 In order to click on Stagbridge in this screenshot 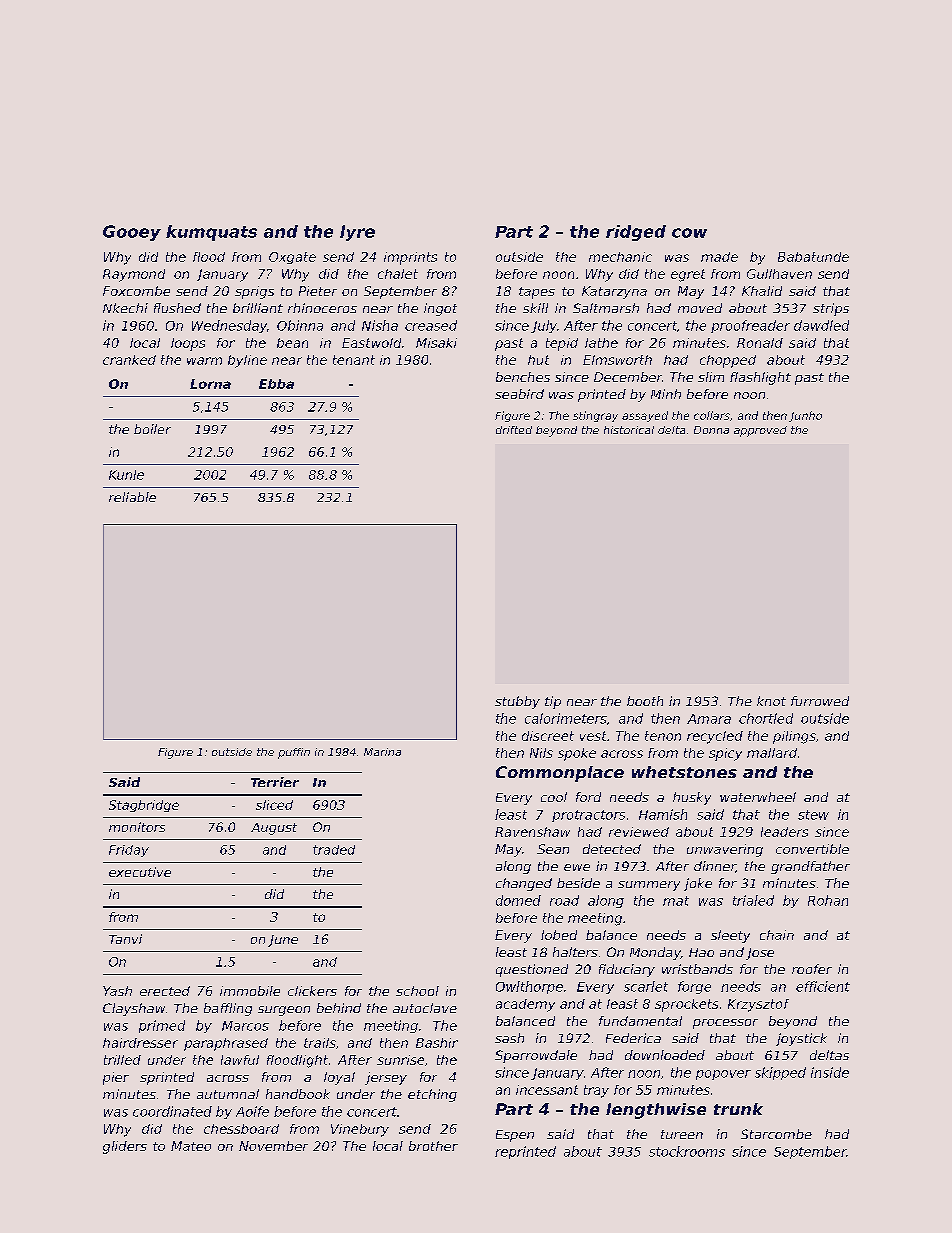, I will do `click(144, 806)`.
